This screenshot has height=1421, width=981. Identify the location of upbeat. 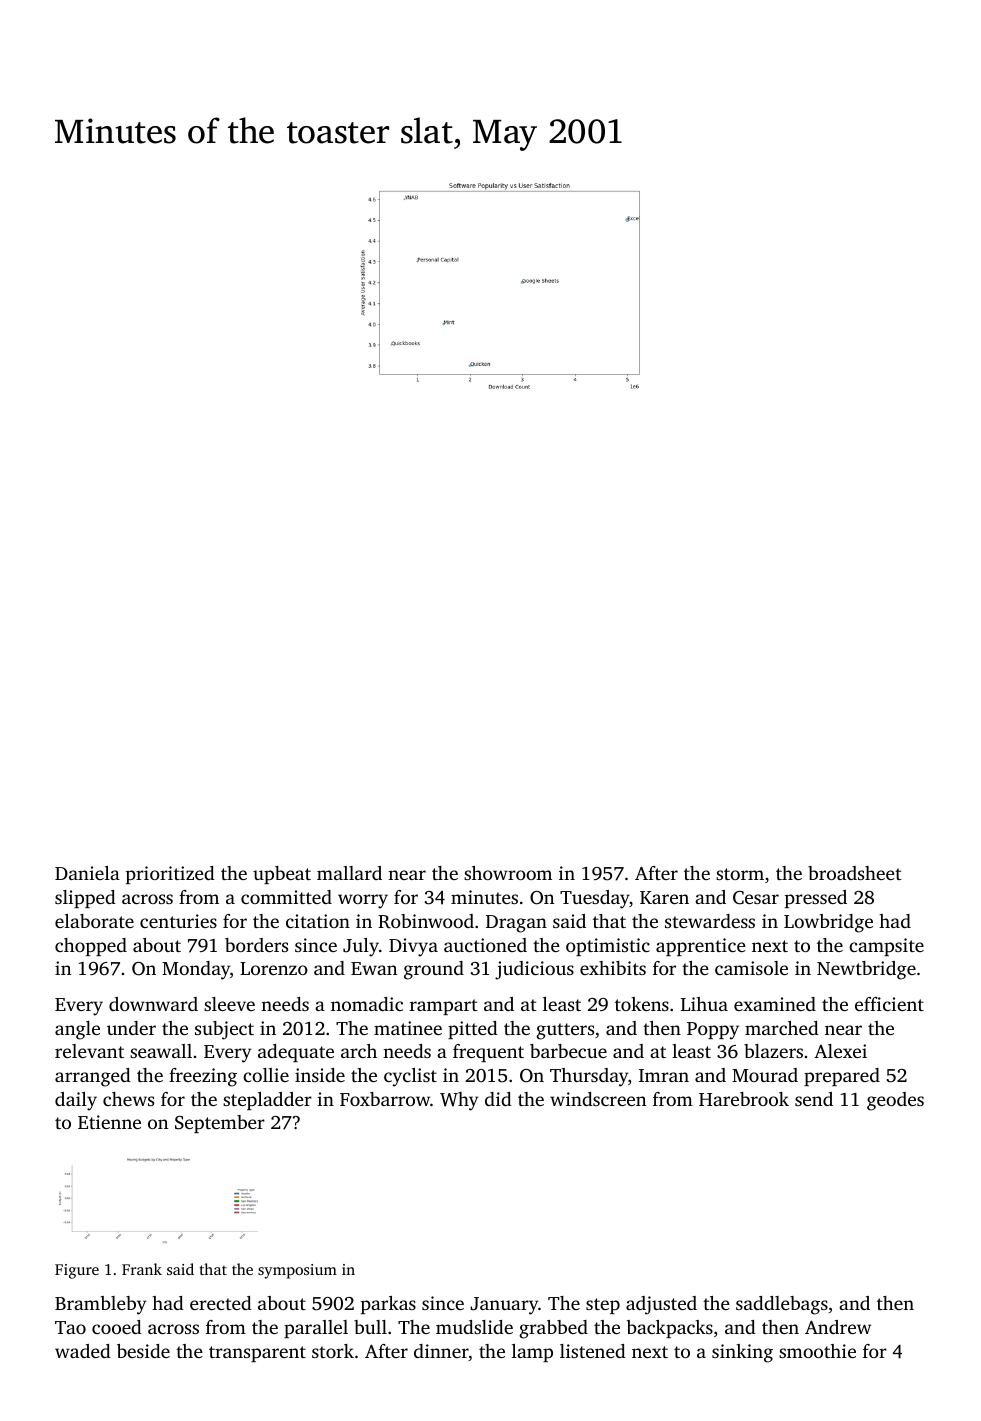
(282, 875).
